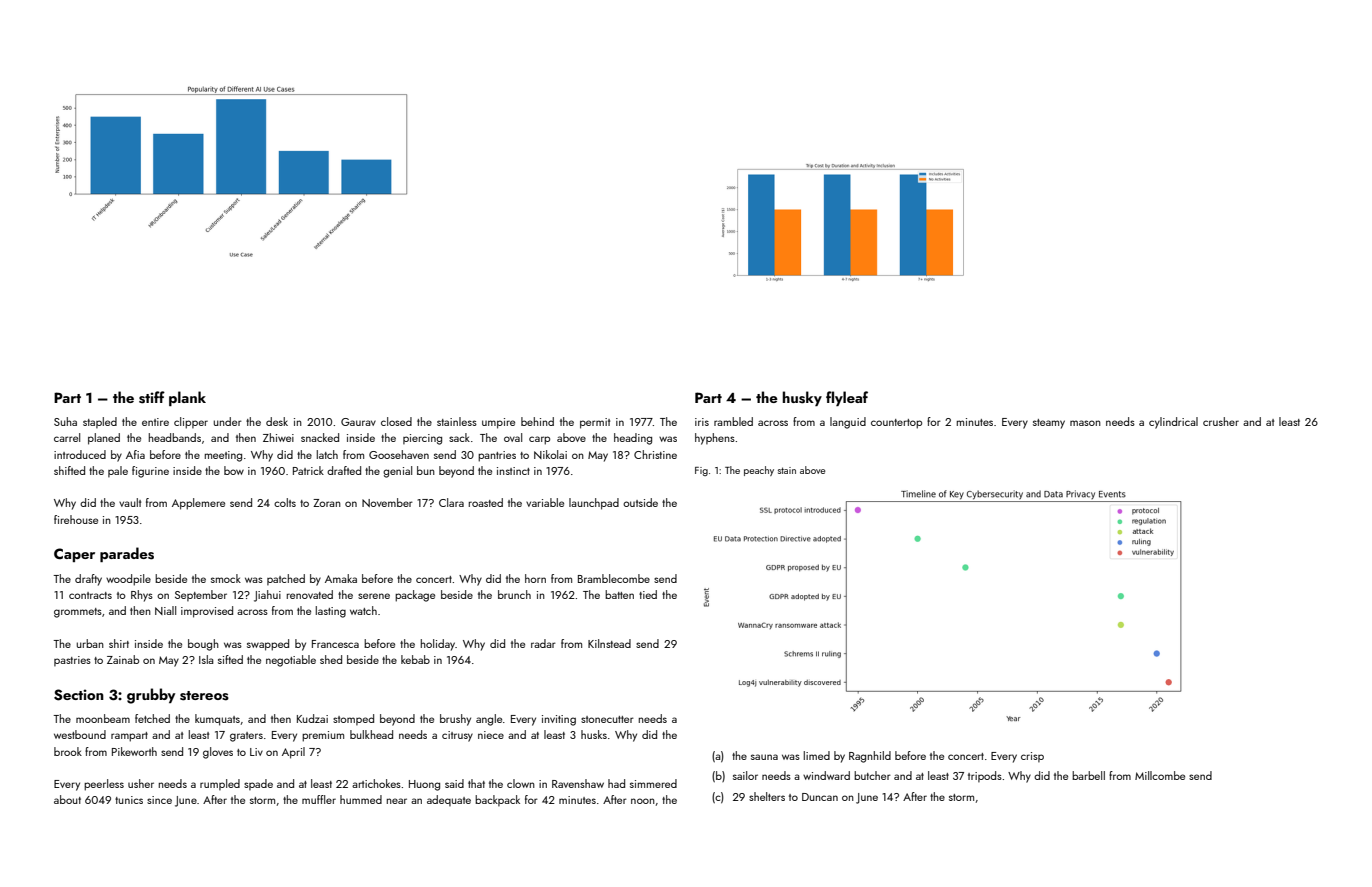 The height and width of the screenshot is (887, 1372). I want to click on Kilnstead, so click(609, 643).
